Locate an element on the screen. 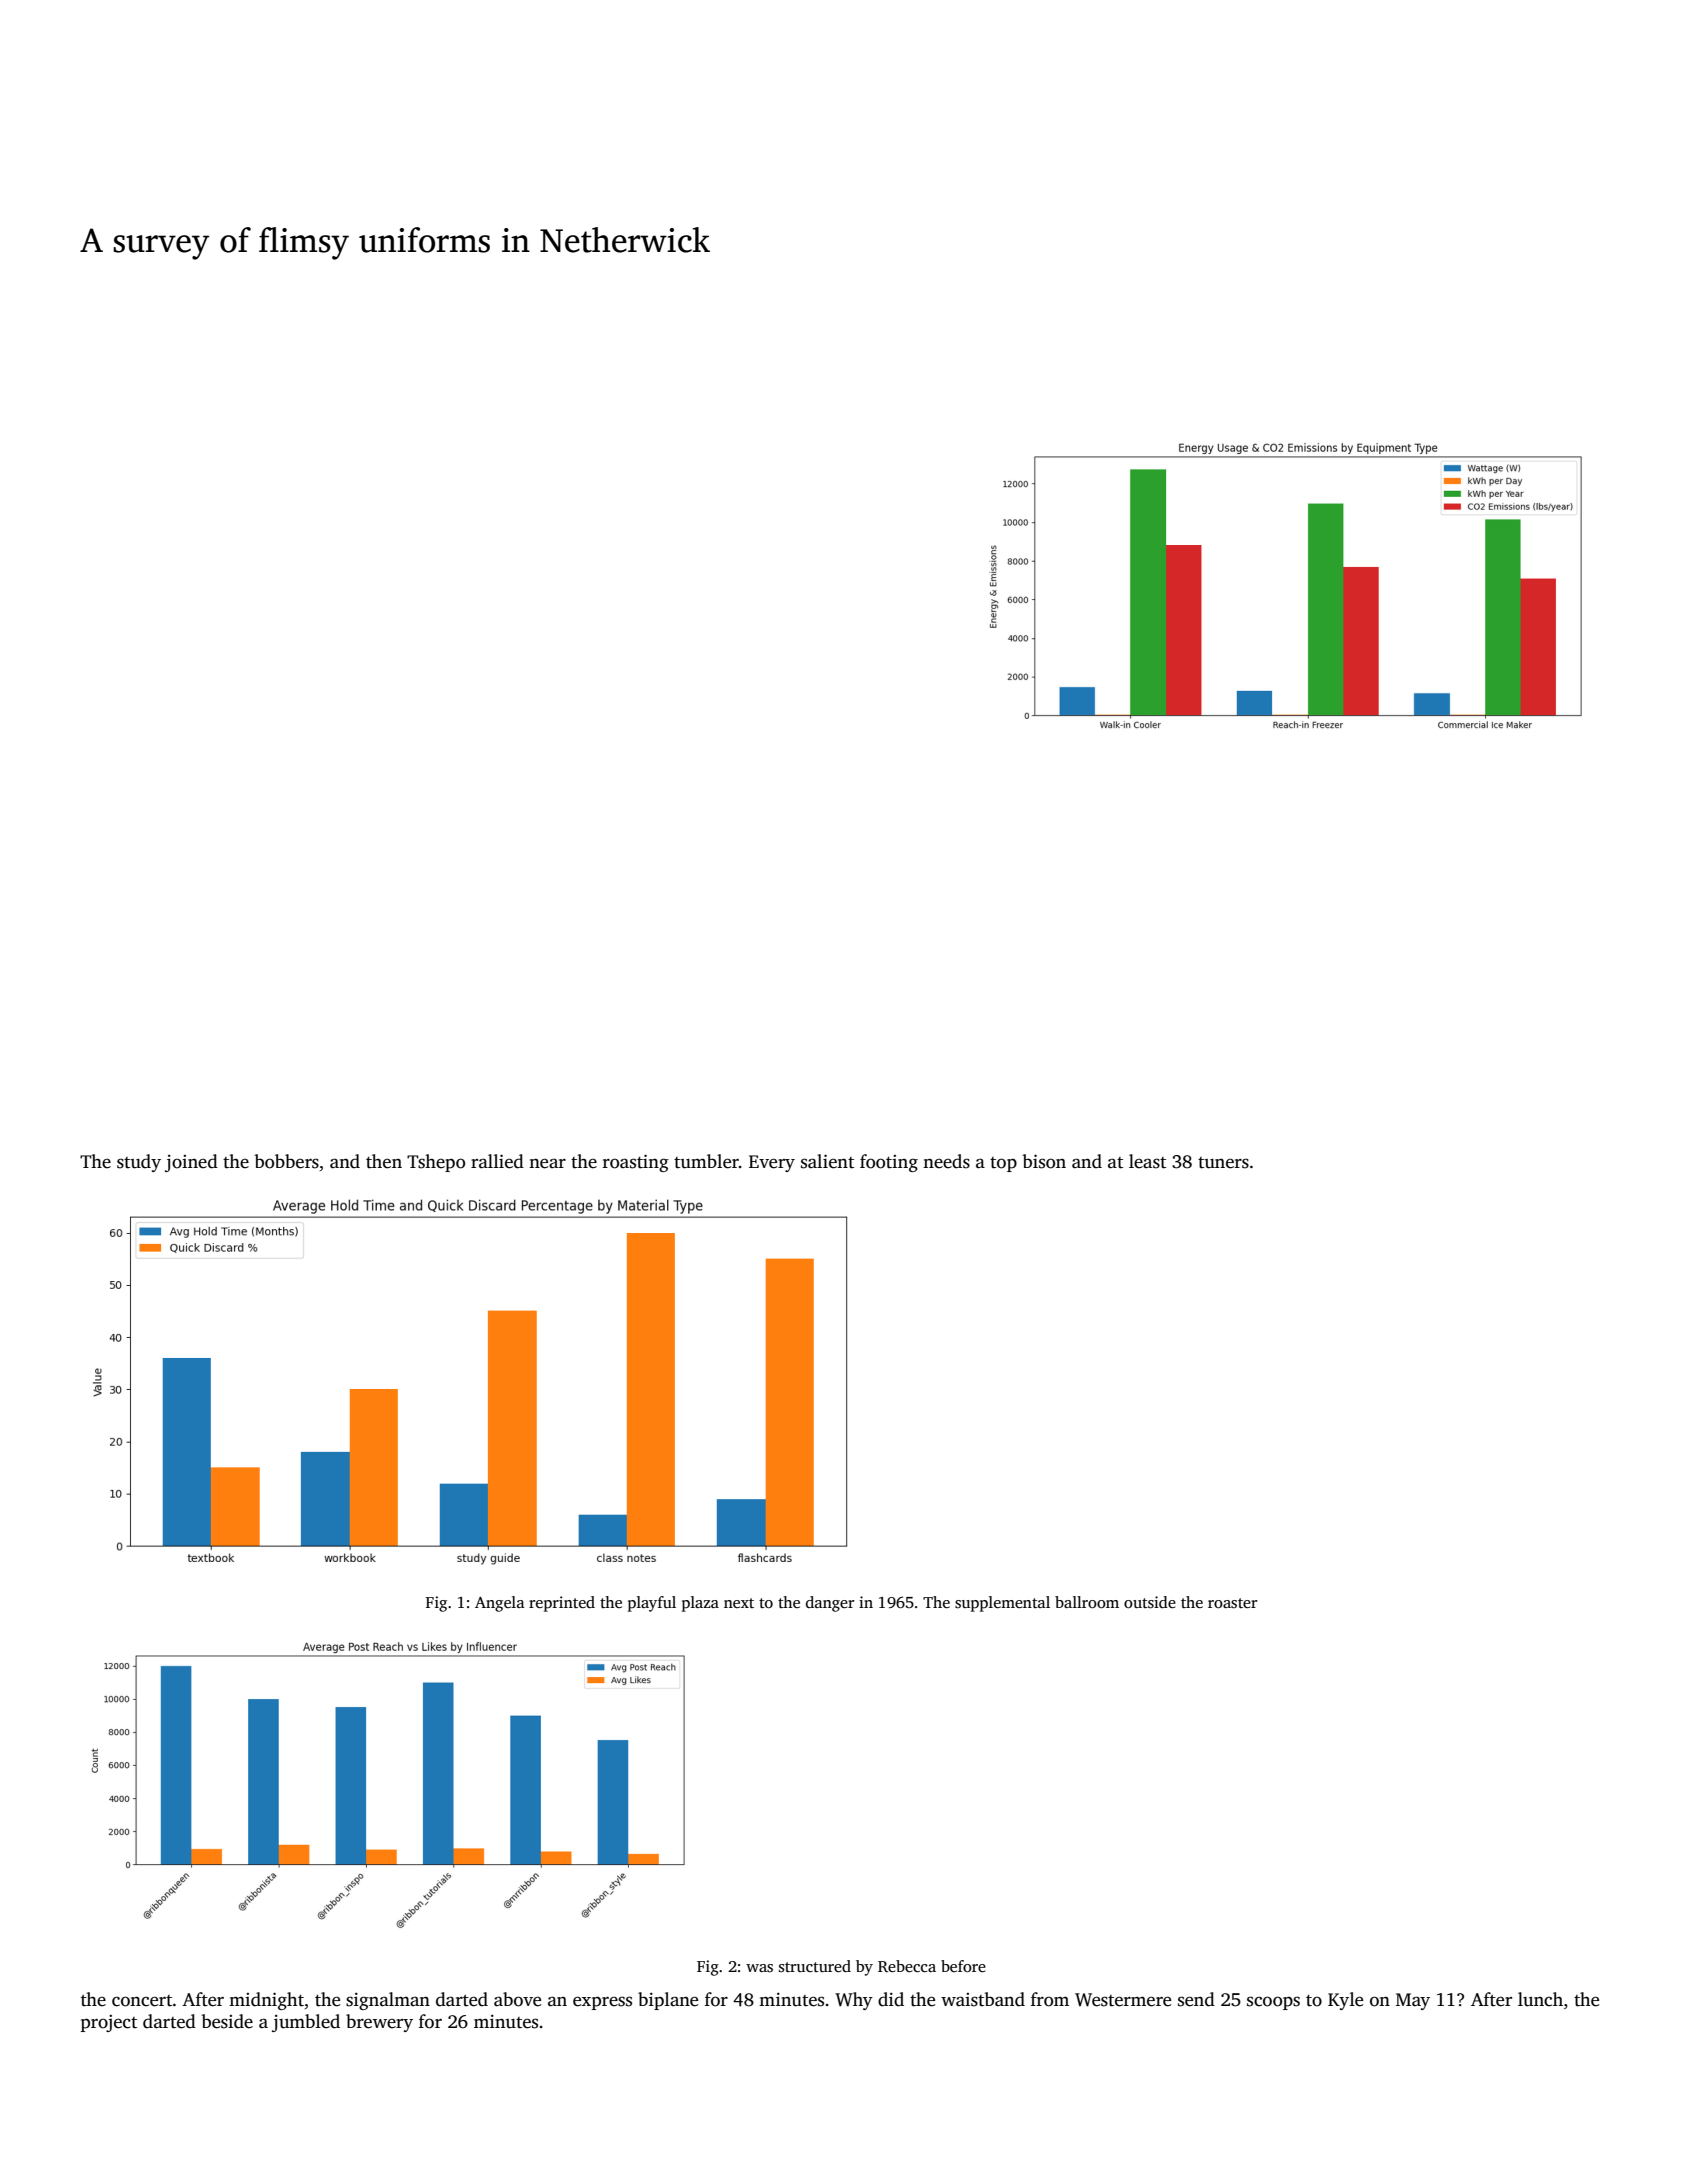 Image resolution: width=1683 pixels, height=2178 pixels. roaster is located at coordinates (1232, 1603).
